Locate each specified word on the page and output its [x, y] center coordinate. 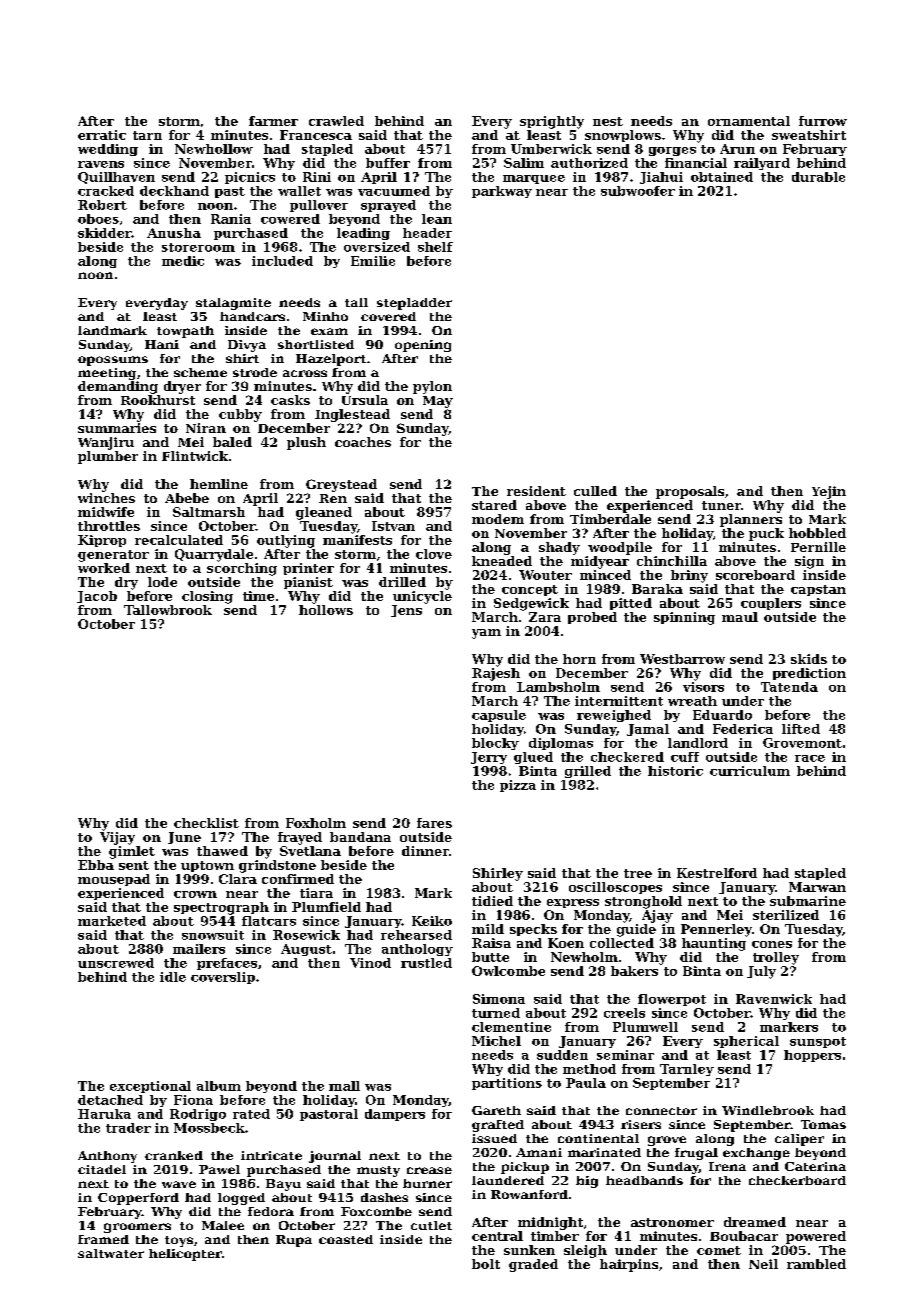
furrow [823, 121]
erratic [102, 135]
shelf [435, 247]
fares [434, 823]
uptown [207, 866]
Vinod [370, 963]
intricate [271, 1155]
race [810, 758]
